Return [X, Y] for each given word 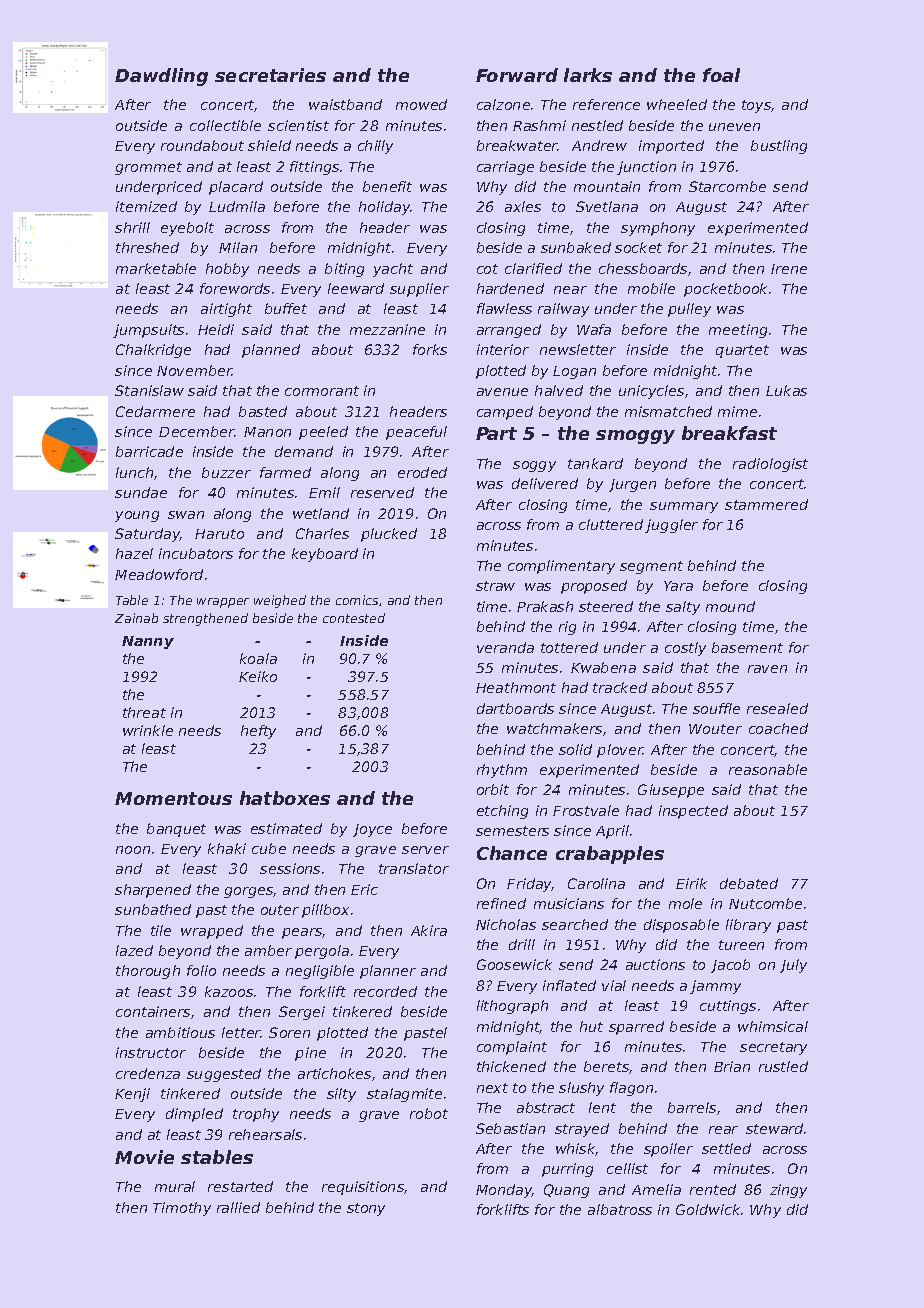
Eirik [691, 883]
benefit [387, 186]
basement [747, 647]
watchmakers [554, 728]
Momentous [173, 798]
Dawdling [161, 77]
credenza [148, 1073]
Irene [789, 269]
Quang [566, 1191]
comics [357, 600]
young [137, 516]
